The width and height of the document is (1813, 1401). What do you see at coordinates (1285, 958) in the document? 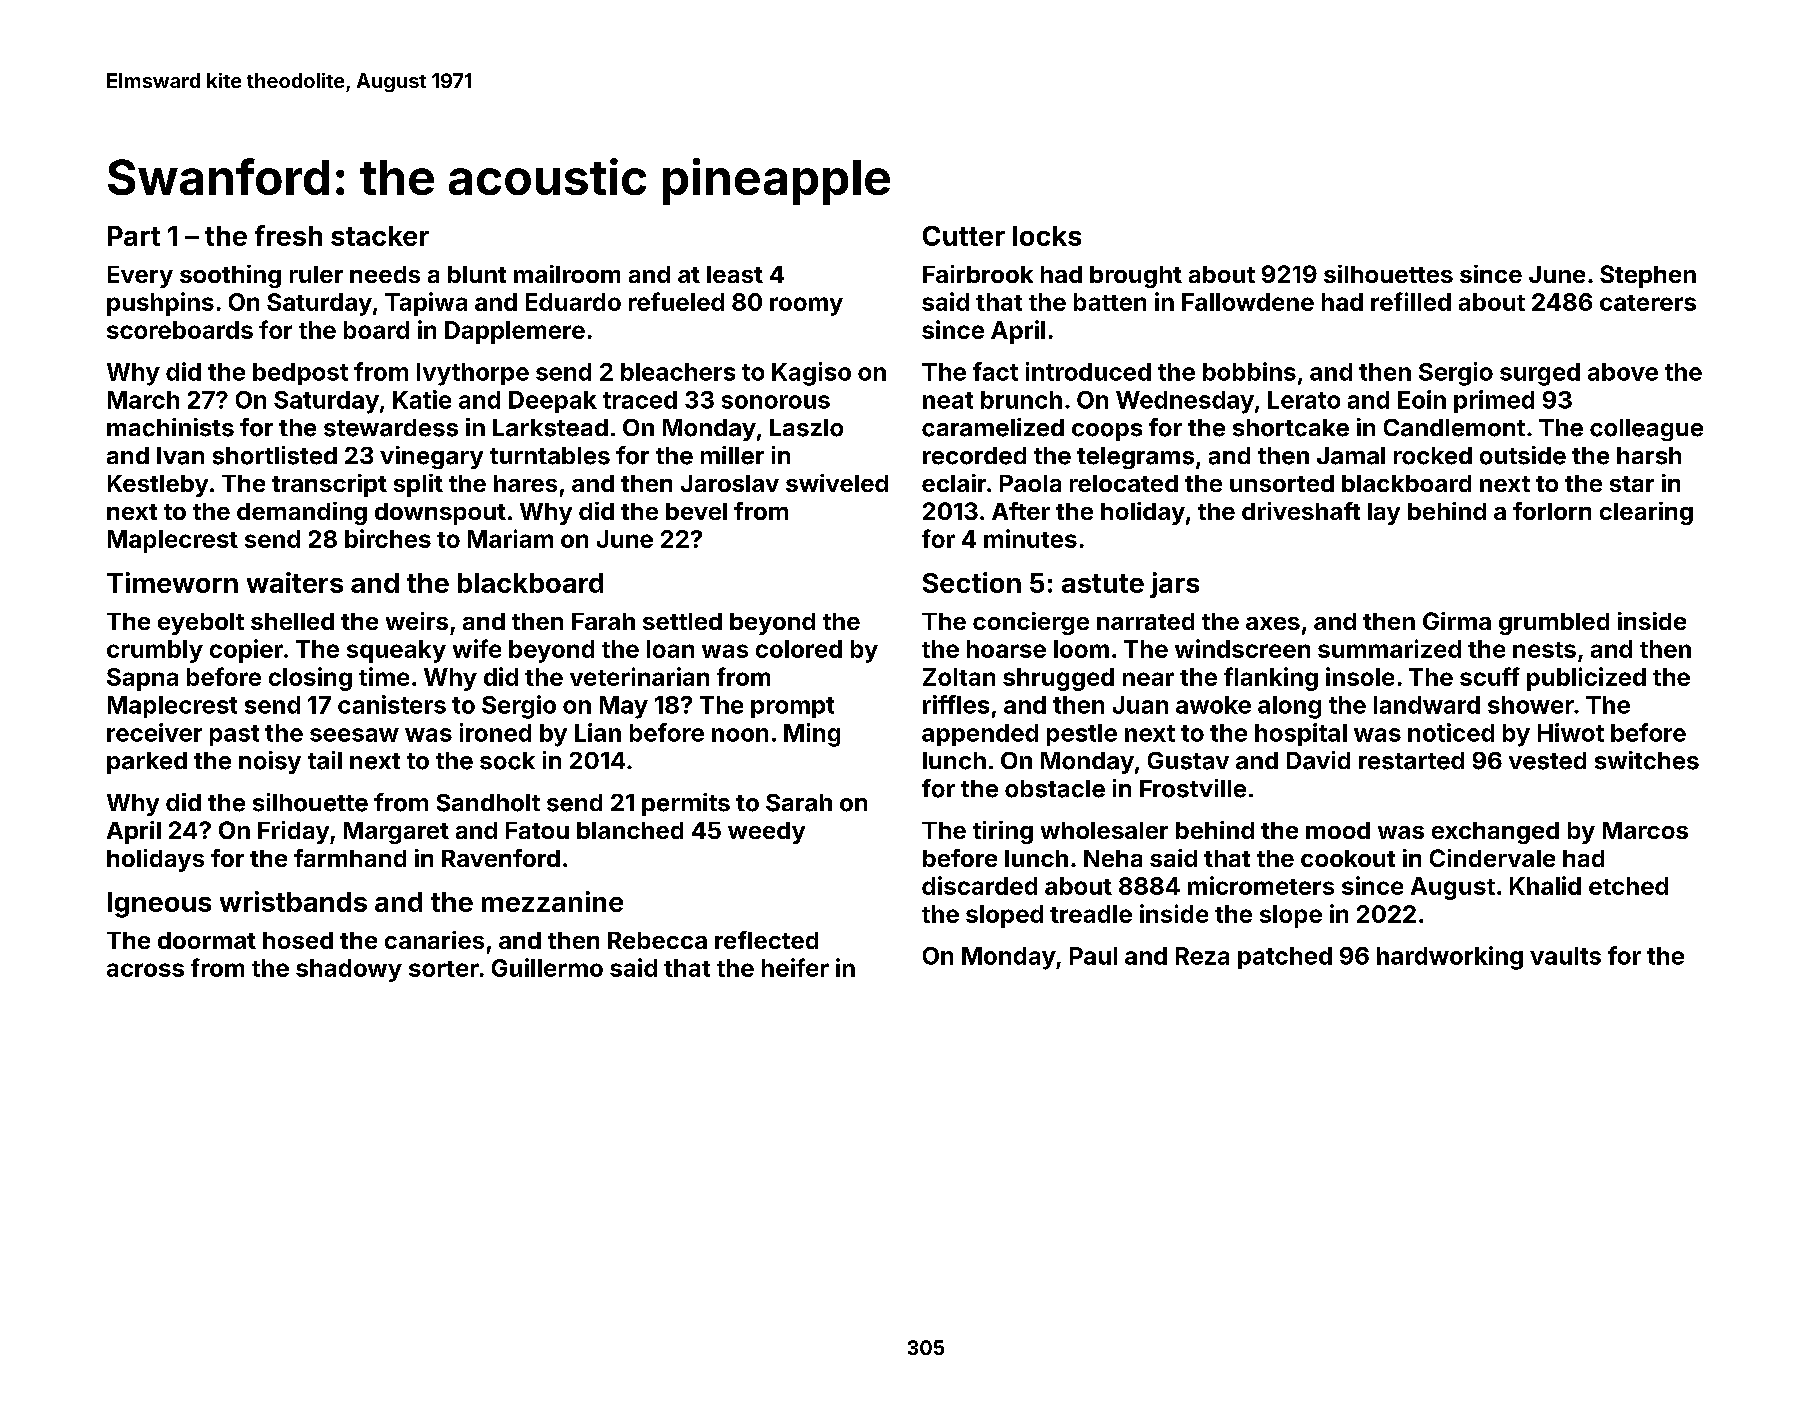
I see `patched` at bounding box center [1285, 958].
